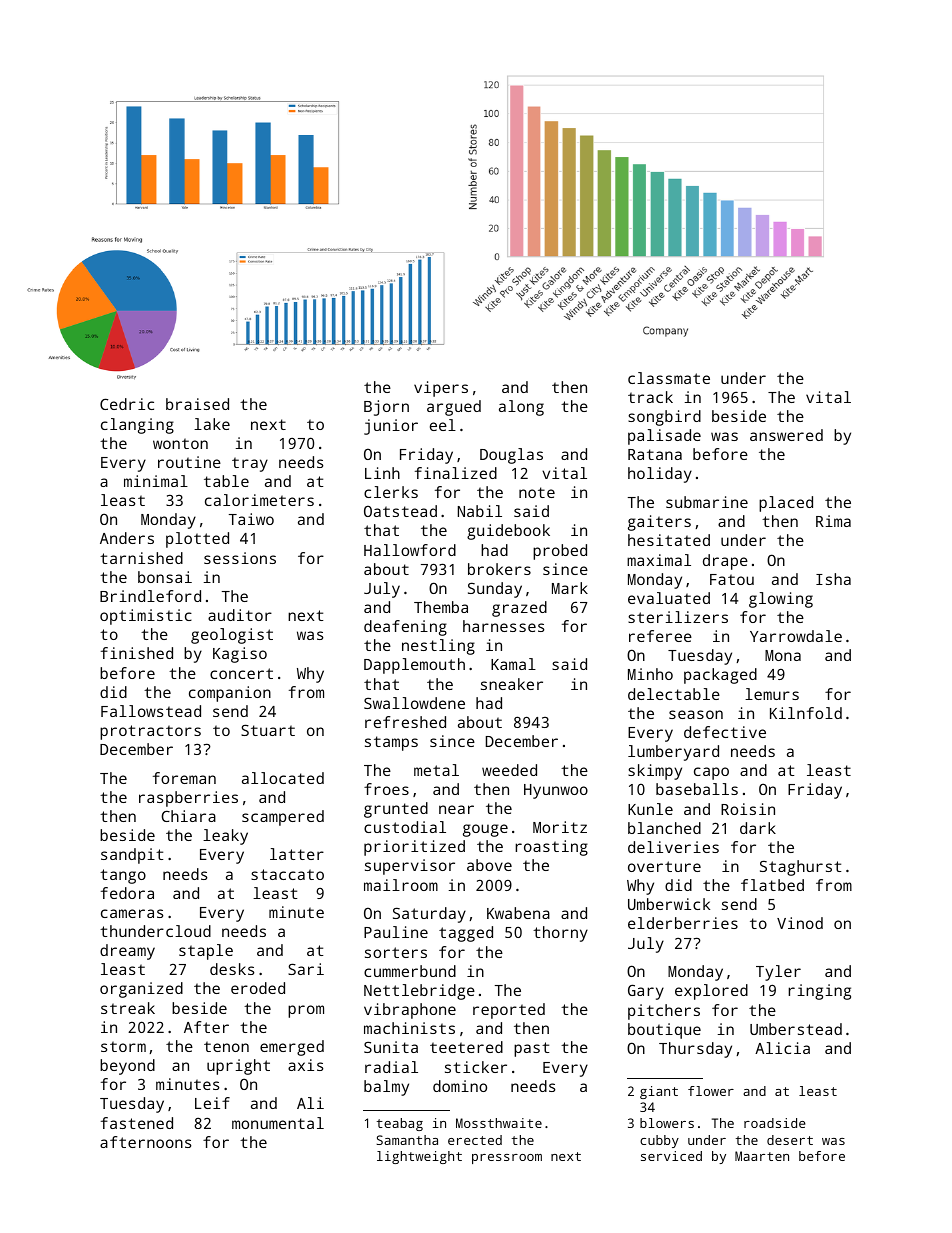 The width and height of the screenshot is (952, 1233). What do you see at coordinates (401, 885) in the screenshot?
I see `mailroom` at bounding box center [401, 885].
